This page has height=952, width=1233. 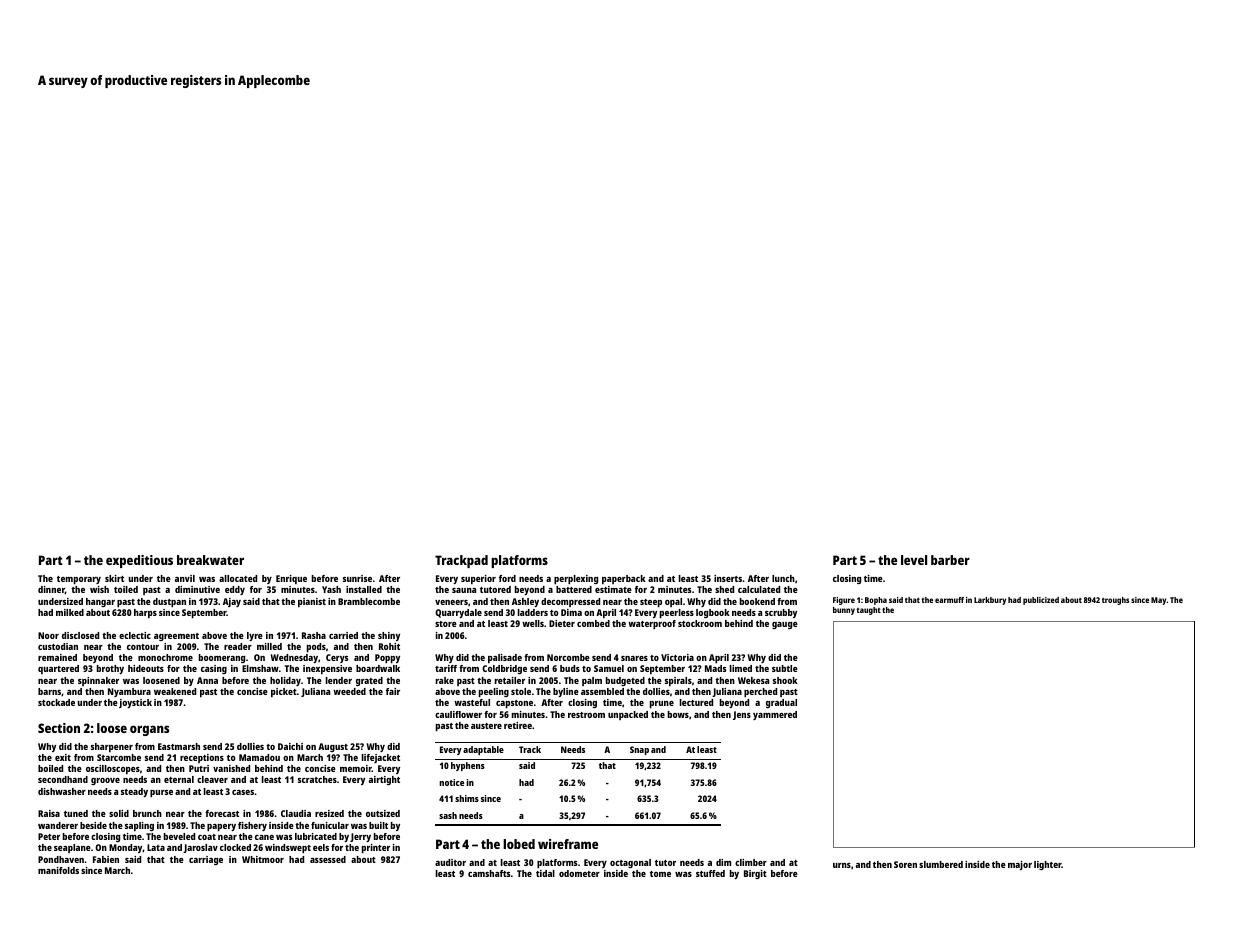 What do you see at coordinates (106, 859) in the page?
I see `Fabien` at bounding box center [106, 859].
